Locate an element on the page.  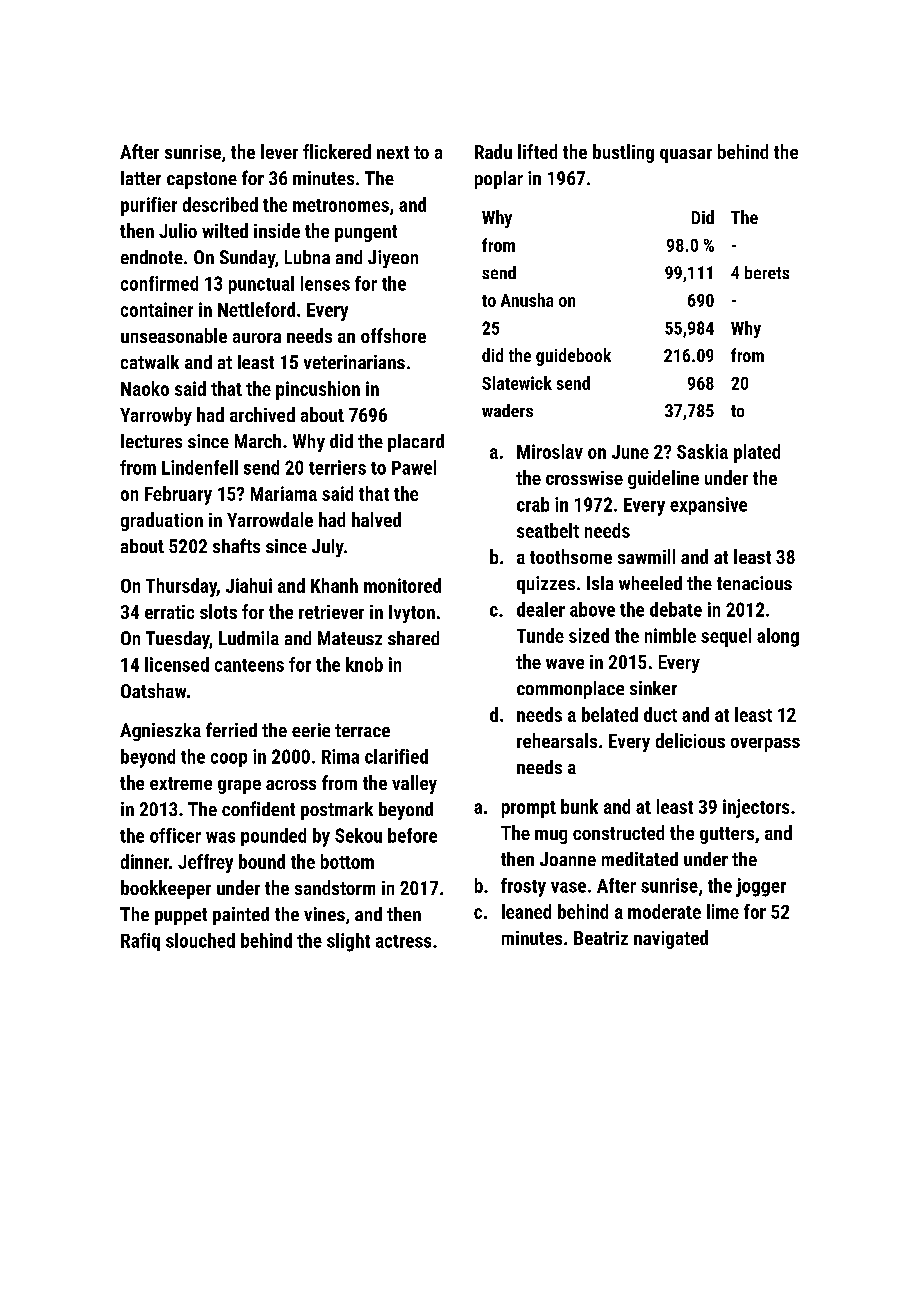
officer is located at coordinates (175, 835).
